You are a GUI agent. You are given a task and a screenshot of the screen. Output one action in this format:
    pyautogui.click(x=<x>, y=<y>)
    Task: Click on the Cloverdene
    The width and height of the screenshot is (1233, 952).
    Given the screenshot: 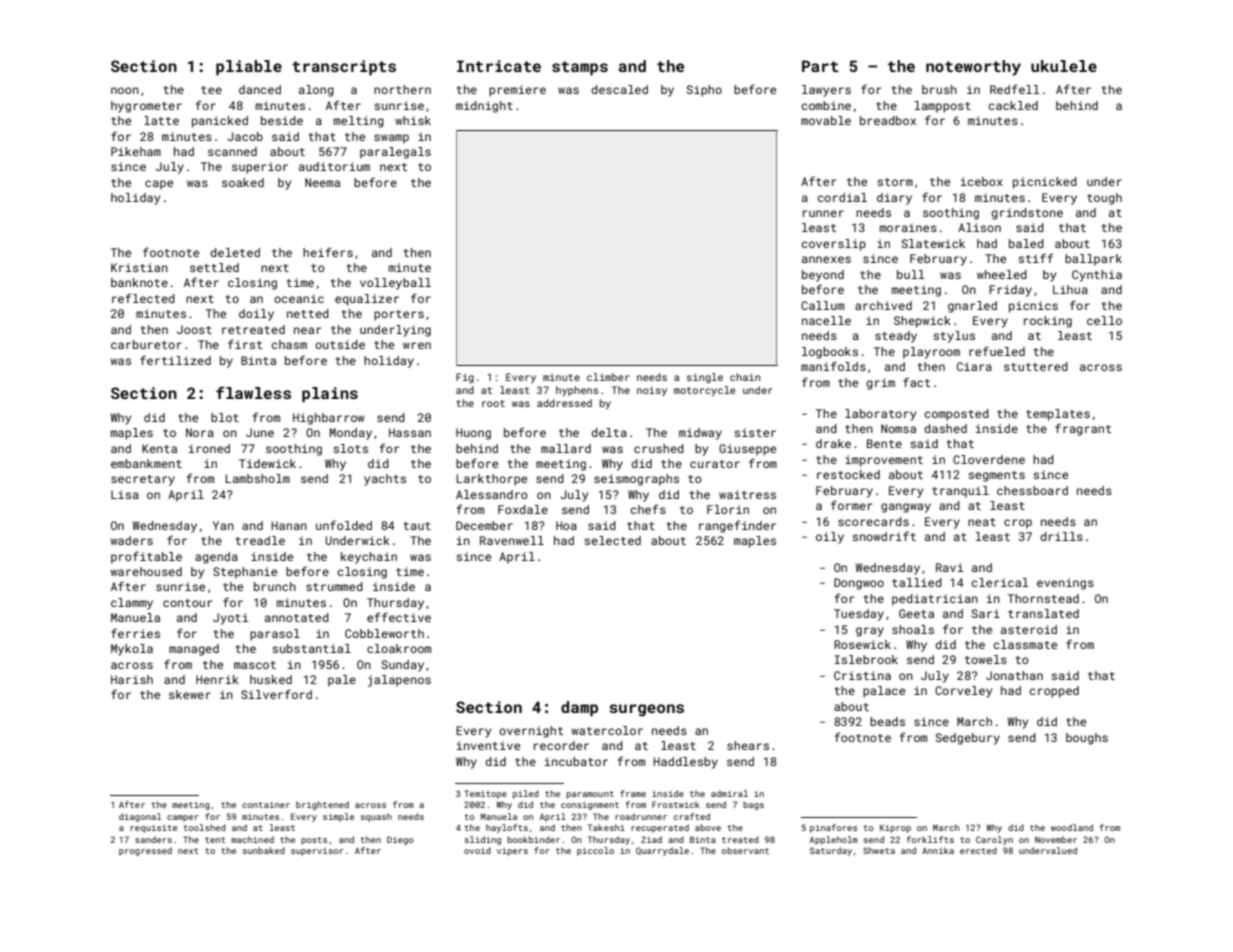 What is the action you would take?
    pyautogui.click(x=989, y=459)
